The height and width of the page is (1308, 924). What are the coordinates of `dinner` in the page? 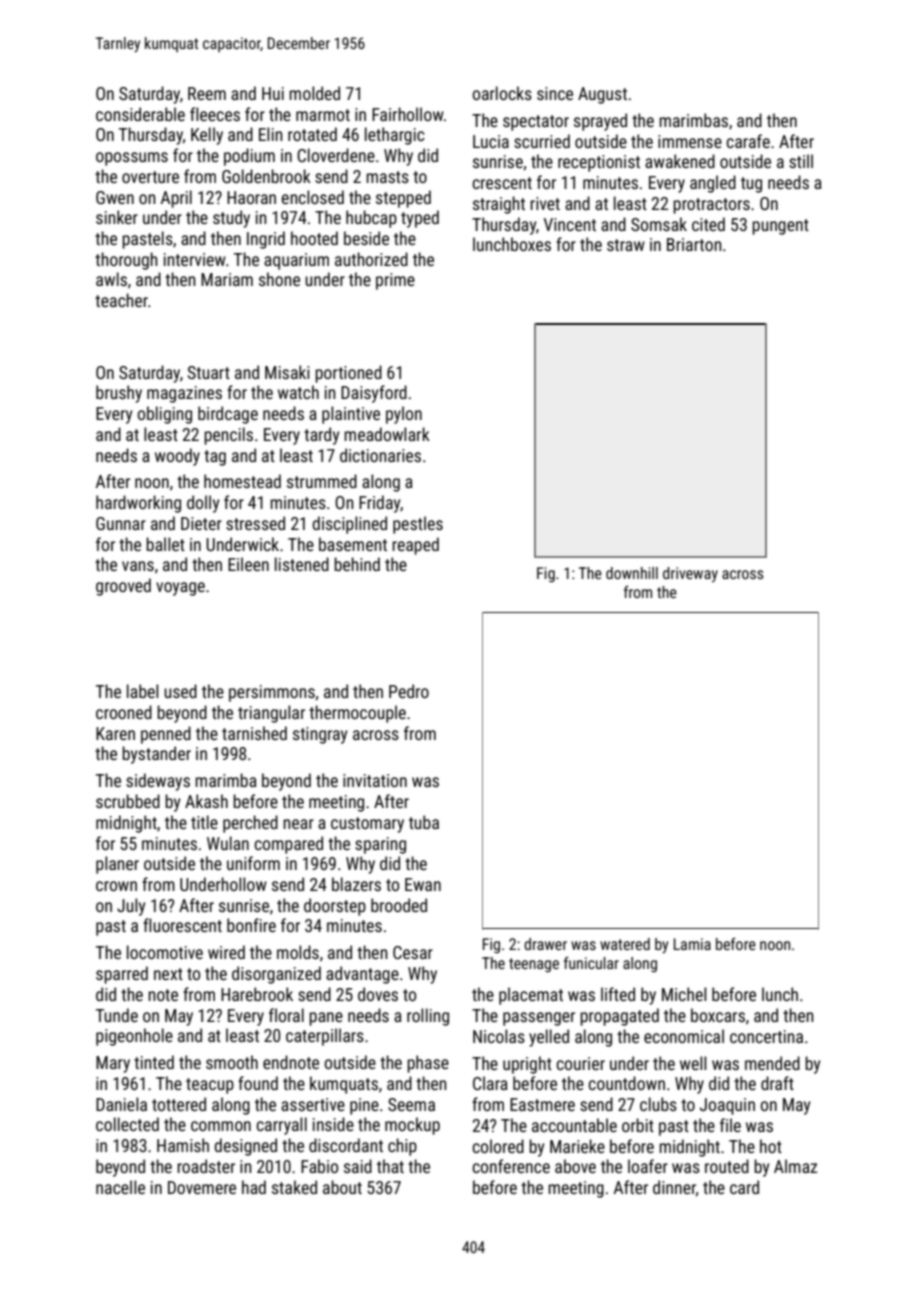 It's located at (674, 1188).
